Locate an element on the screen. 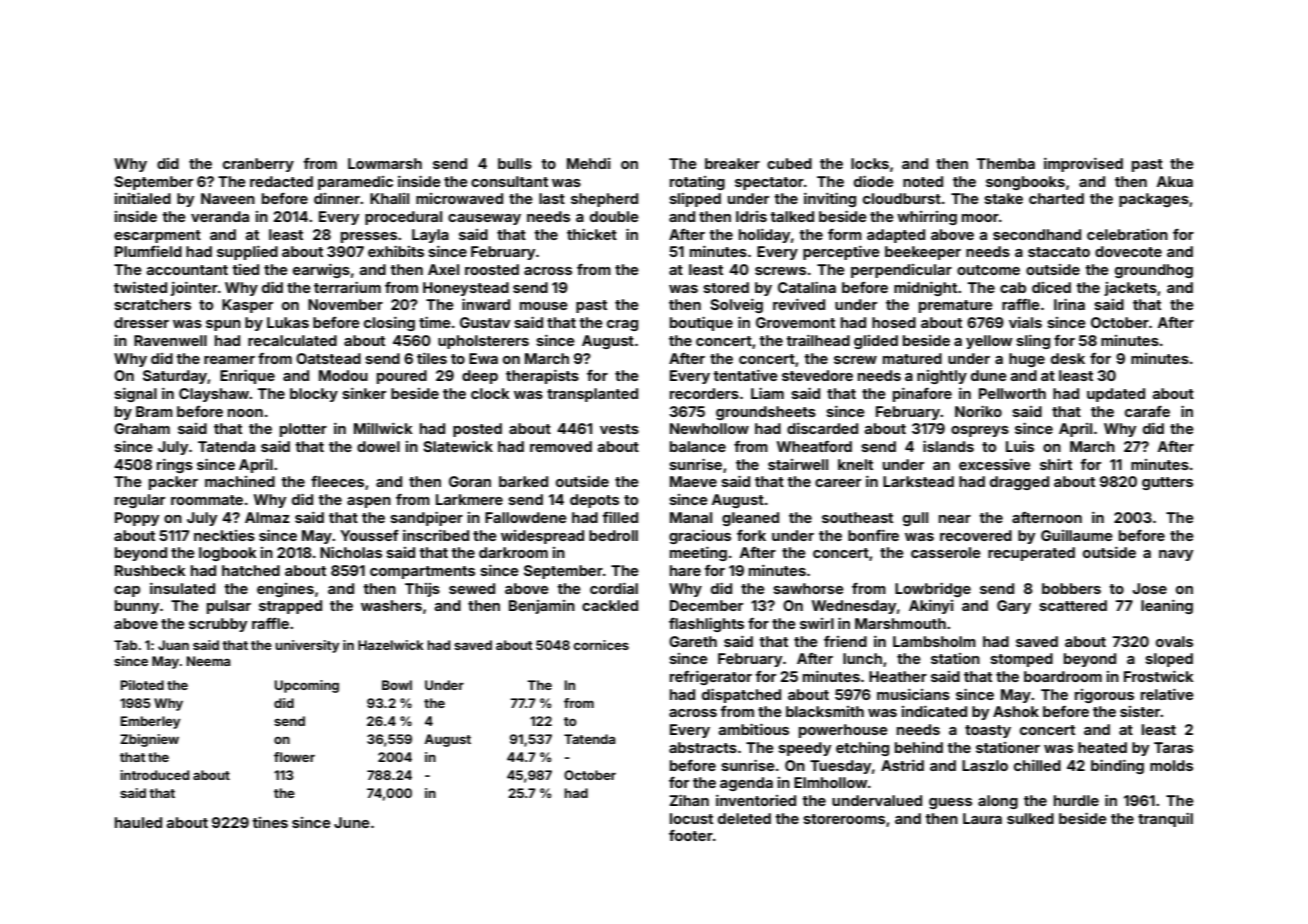 This screenshot has width=1308, height=924. gull is located at coordinates (915, 519).
